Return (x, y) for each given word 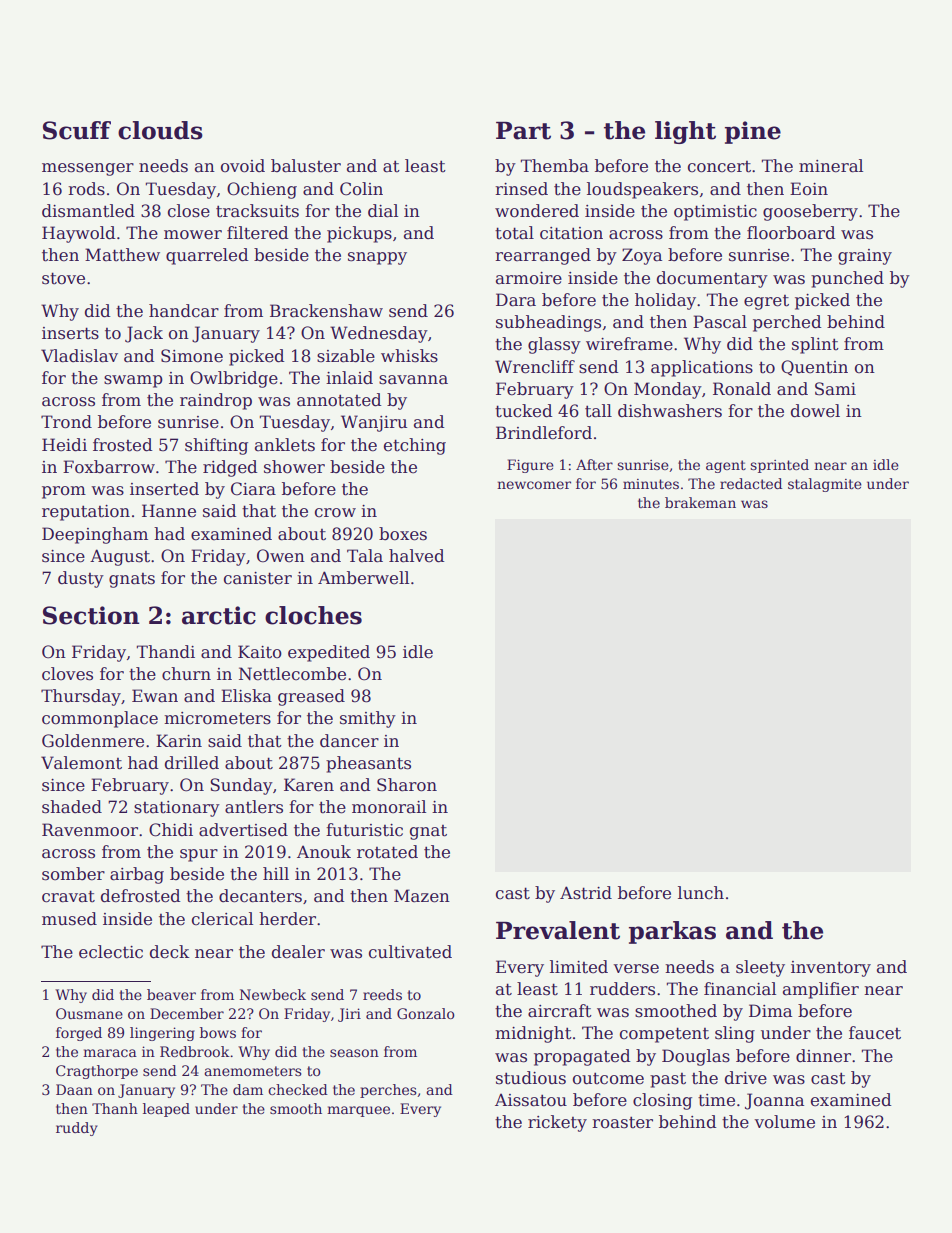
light (685, 132)
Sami (835, 389)
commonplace (100, 719)
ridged (230, 468)
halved (417, 556)
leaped (166, 1110)
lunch (701, 893)
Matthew (122, 255)
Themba (555, 166)
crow (335, 513)
